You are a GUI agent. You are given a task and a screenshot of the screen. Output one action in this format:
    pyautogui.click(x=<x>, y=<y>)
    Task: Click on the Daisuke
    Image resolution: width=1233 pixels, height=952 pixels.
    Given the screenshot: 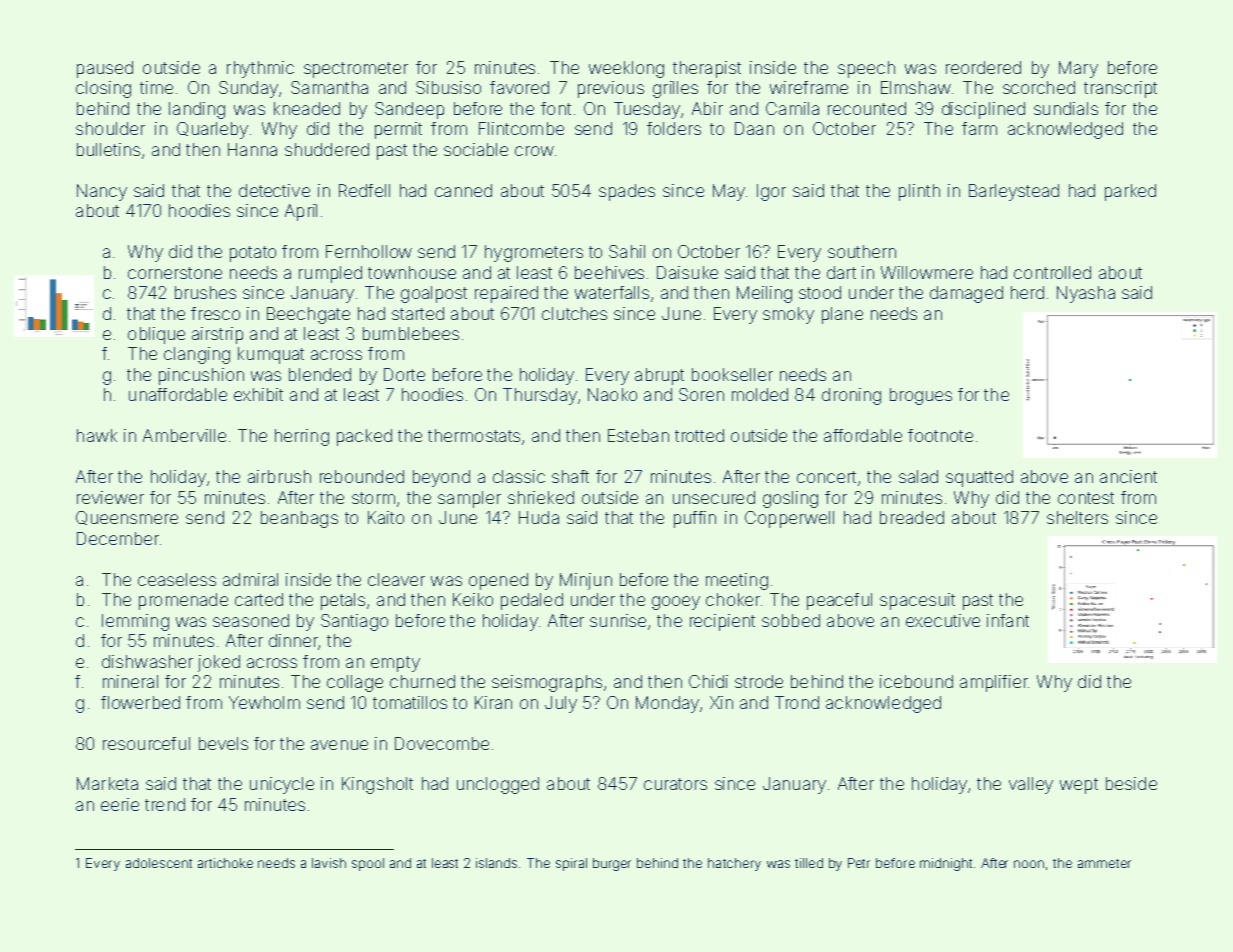 What is the action you would take?
    pyautogui.click(x=687, y=272)
